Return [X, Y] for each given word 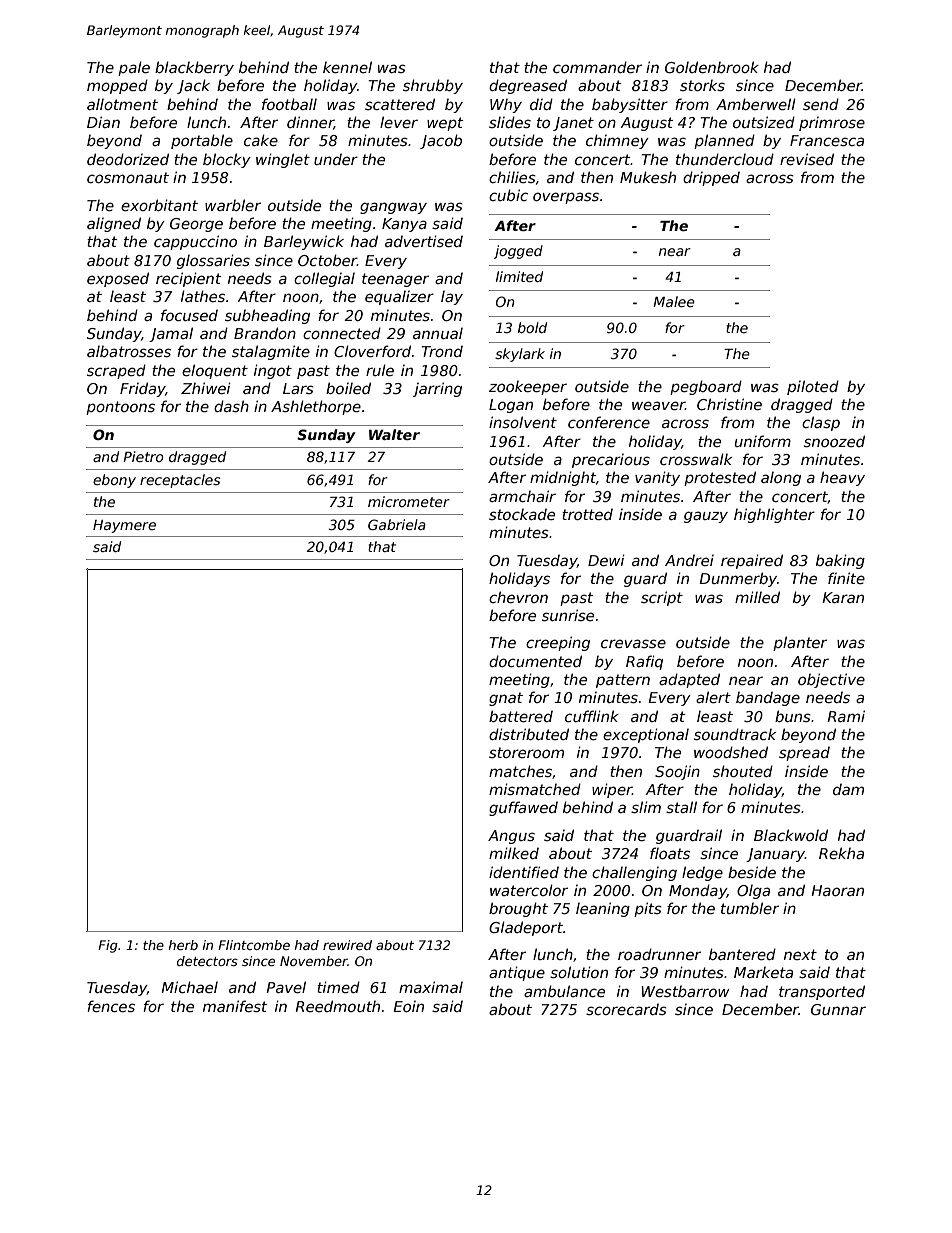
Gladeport [526, 928]
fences [111, 1006]
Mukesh [648, 177]
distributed [529, 734]
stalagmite [271, 352]
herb [183, 945]
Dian [103, 122]
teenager [395, 280]
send [821, 104]
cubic [508, 195]
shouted [743, 771]
